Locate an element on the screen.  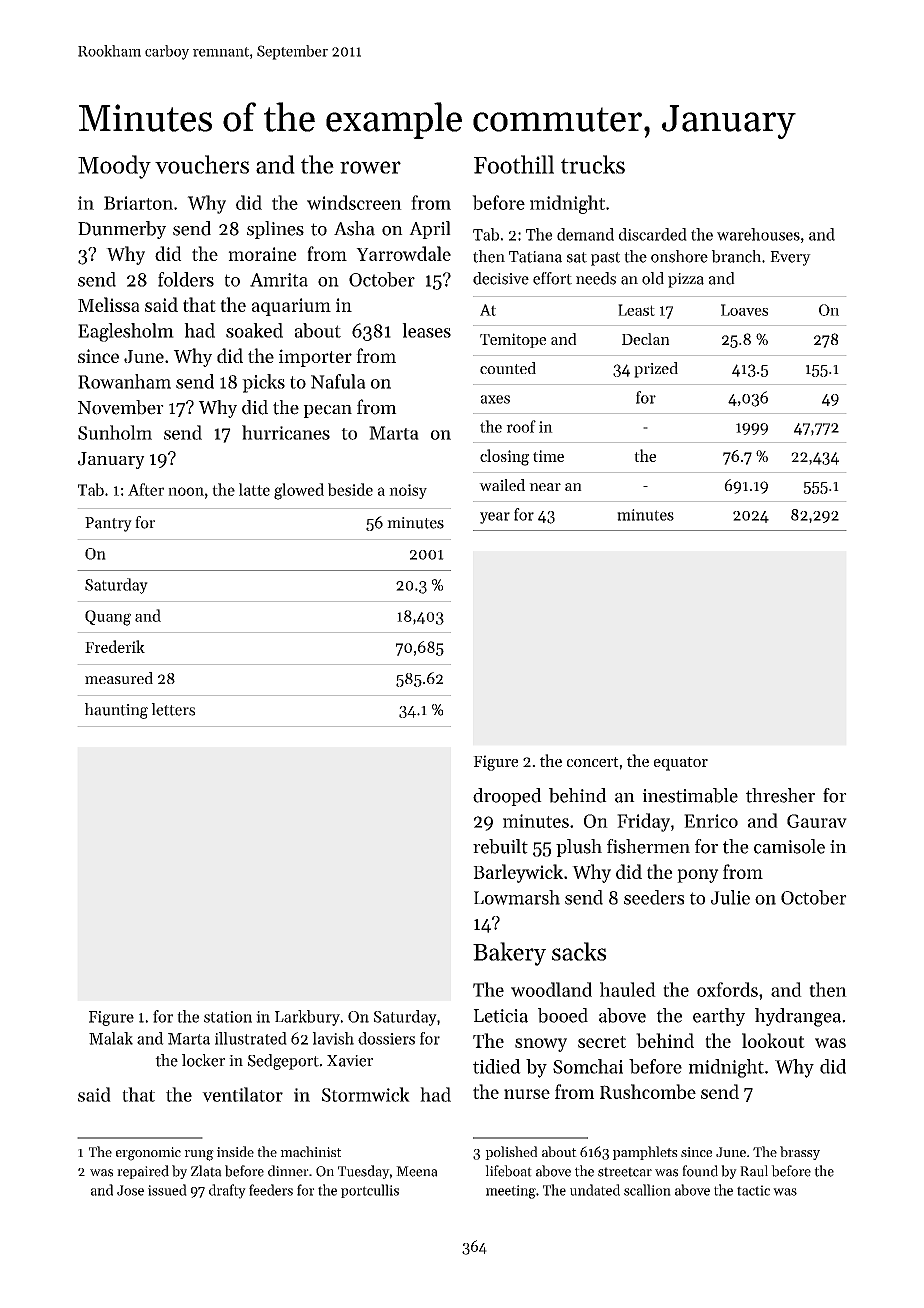
warehouses is located at coordinates (758, 234).
